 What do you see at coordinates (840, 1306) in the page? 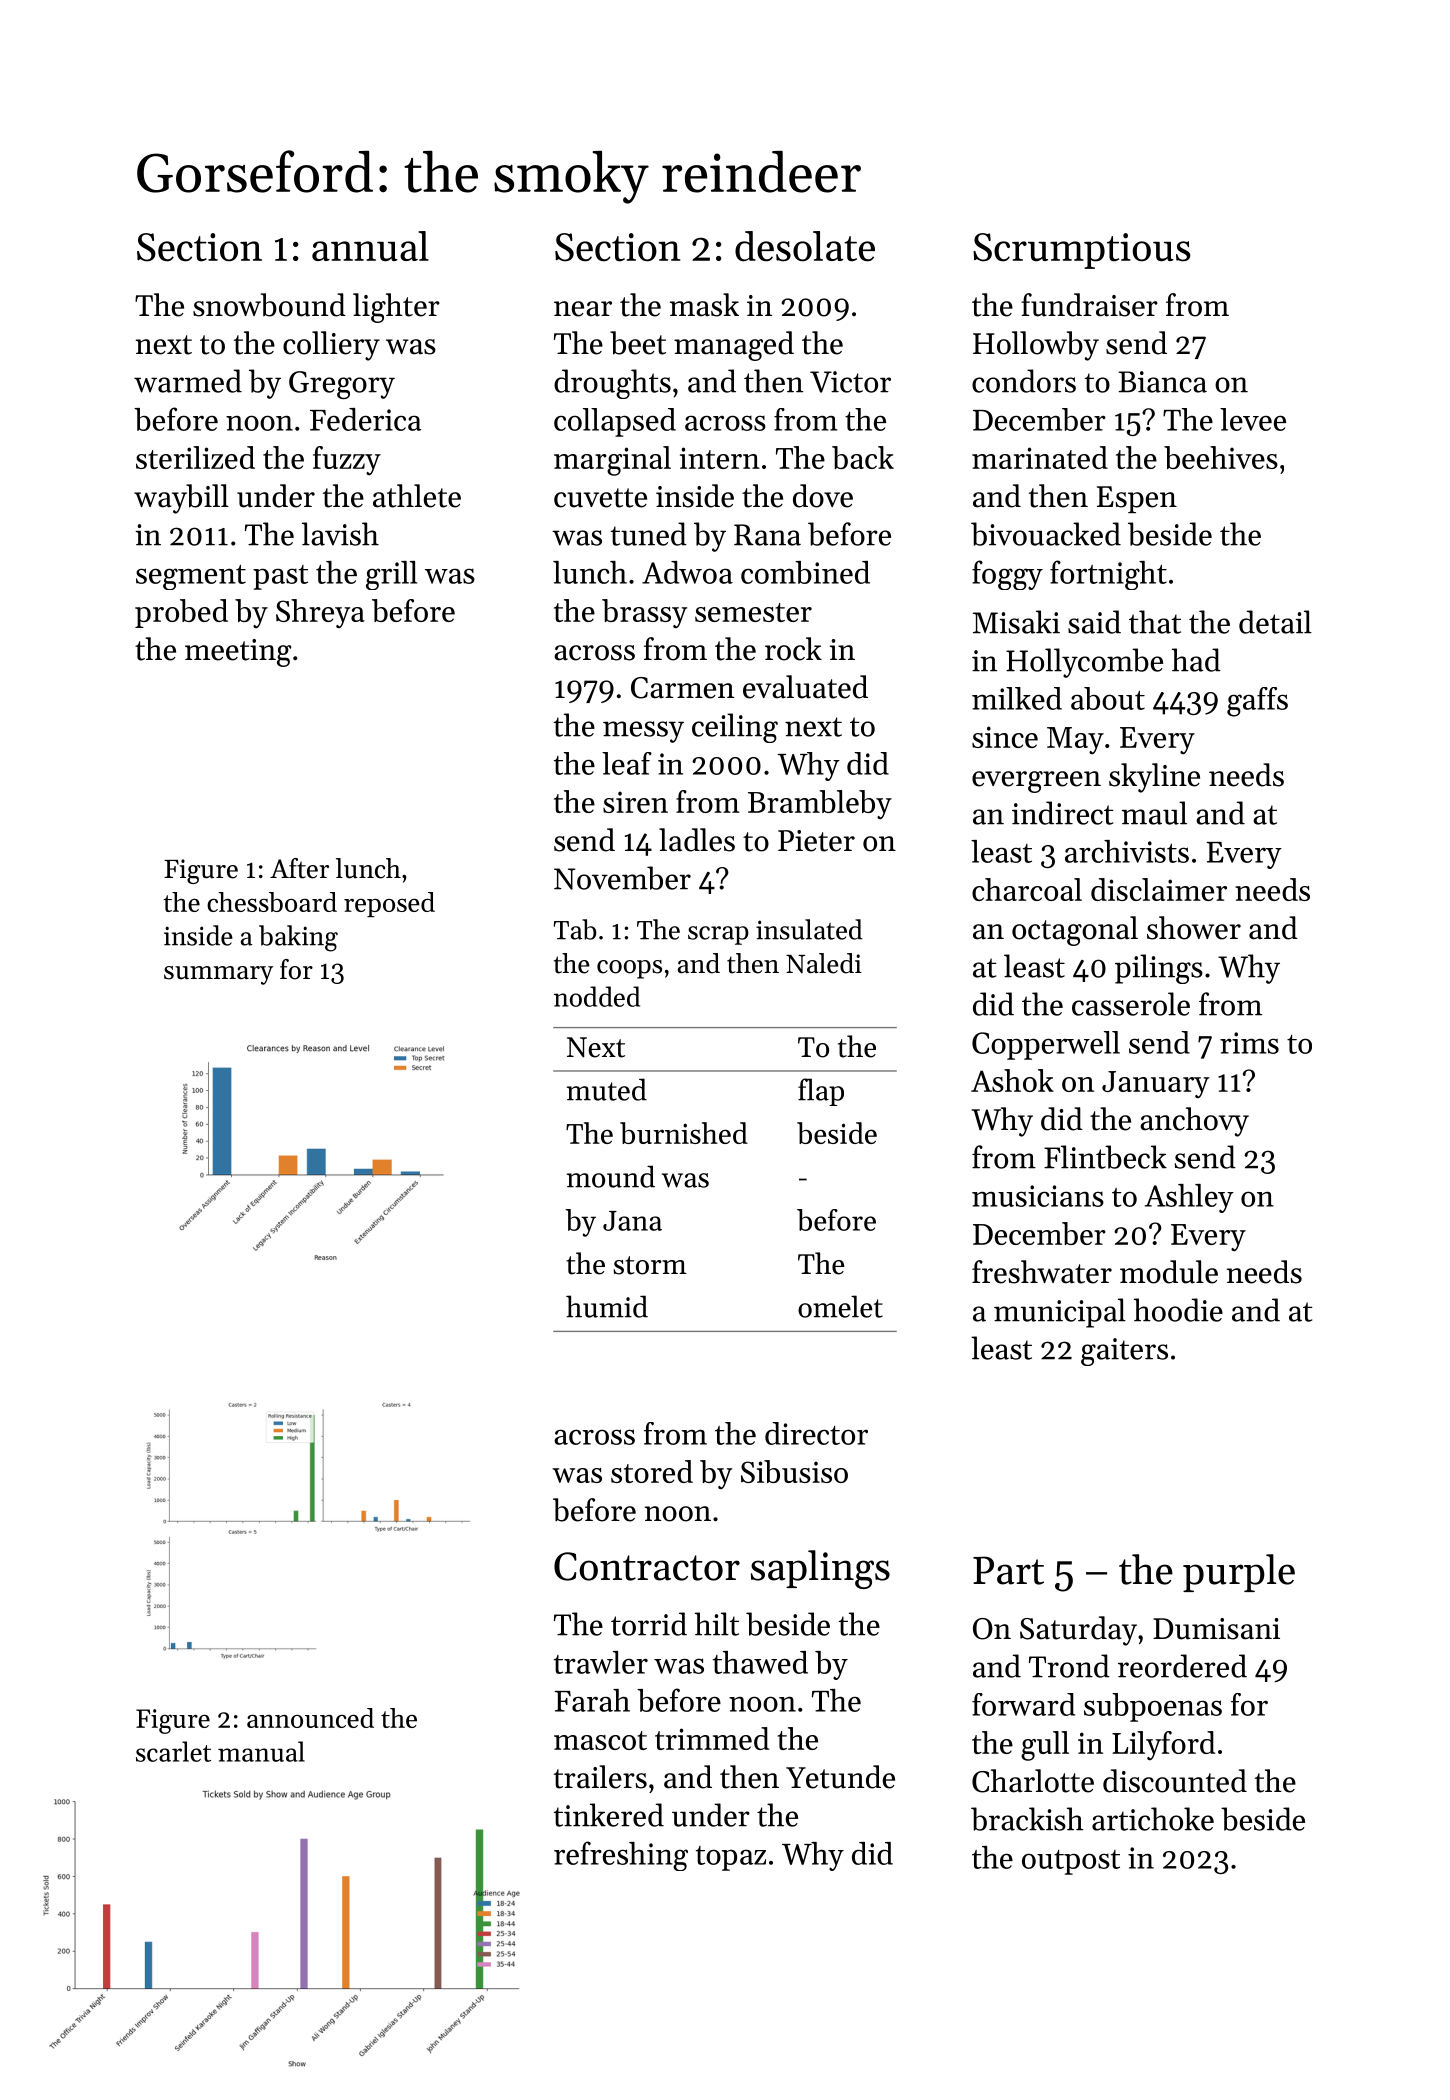
I see `omelet` at bounding box center [840, 1306].
